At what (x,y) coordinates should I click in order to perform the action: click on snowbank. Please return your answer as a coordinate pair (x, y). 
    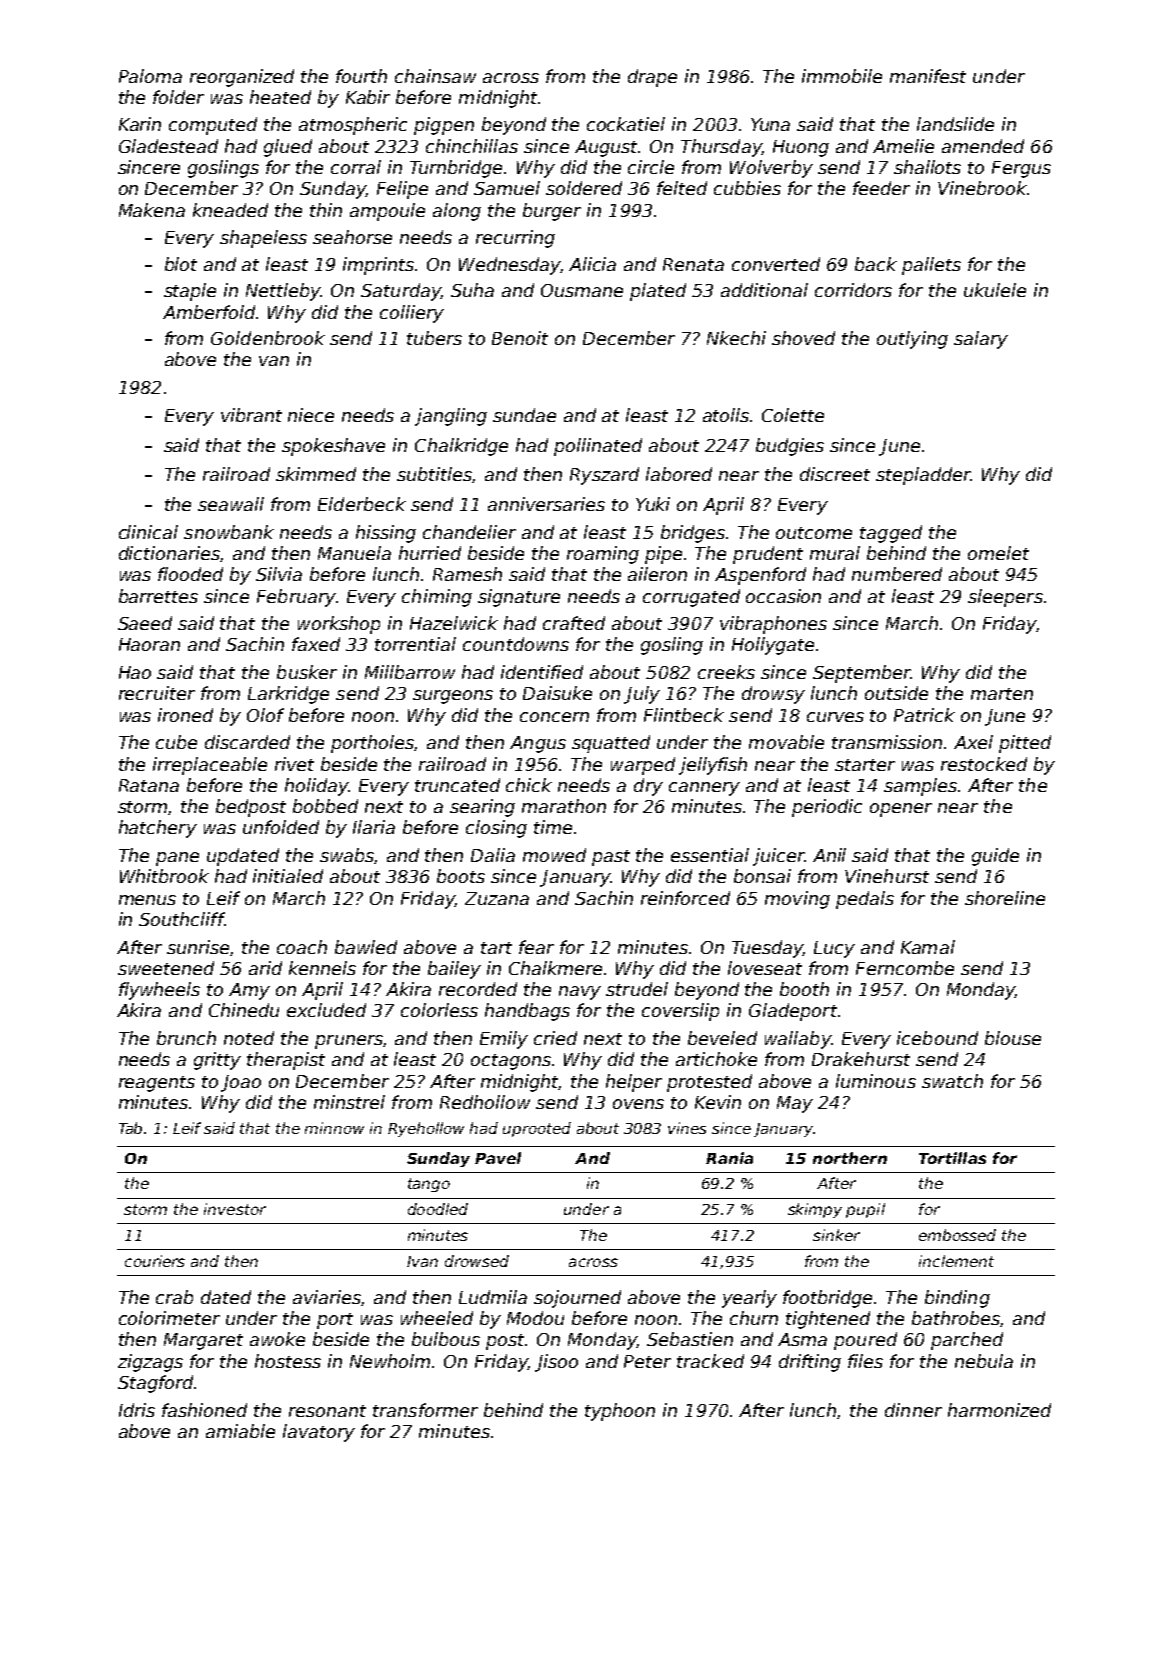
    Looking at the image, I should click on (229, 532).
